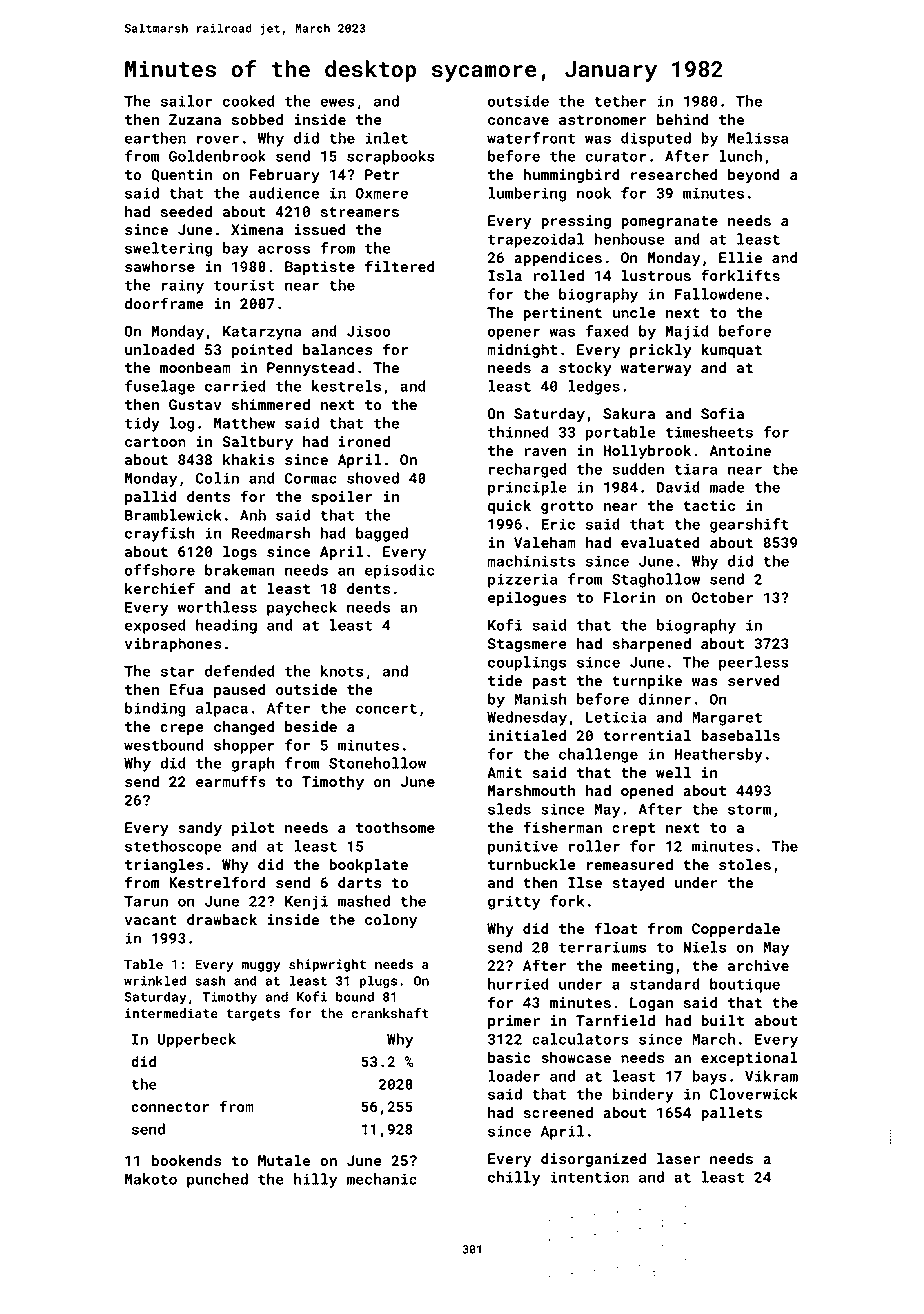 This screenshot has height=1314, width=924. What do you see at coordinates (683, 119) in the screenshot?
I see `behind` at bounding box center [683, 119].
